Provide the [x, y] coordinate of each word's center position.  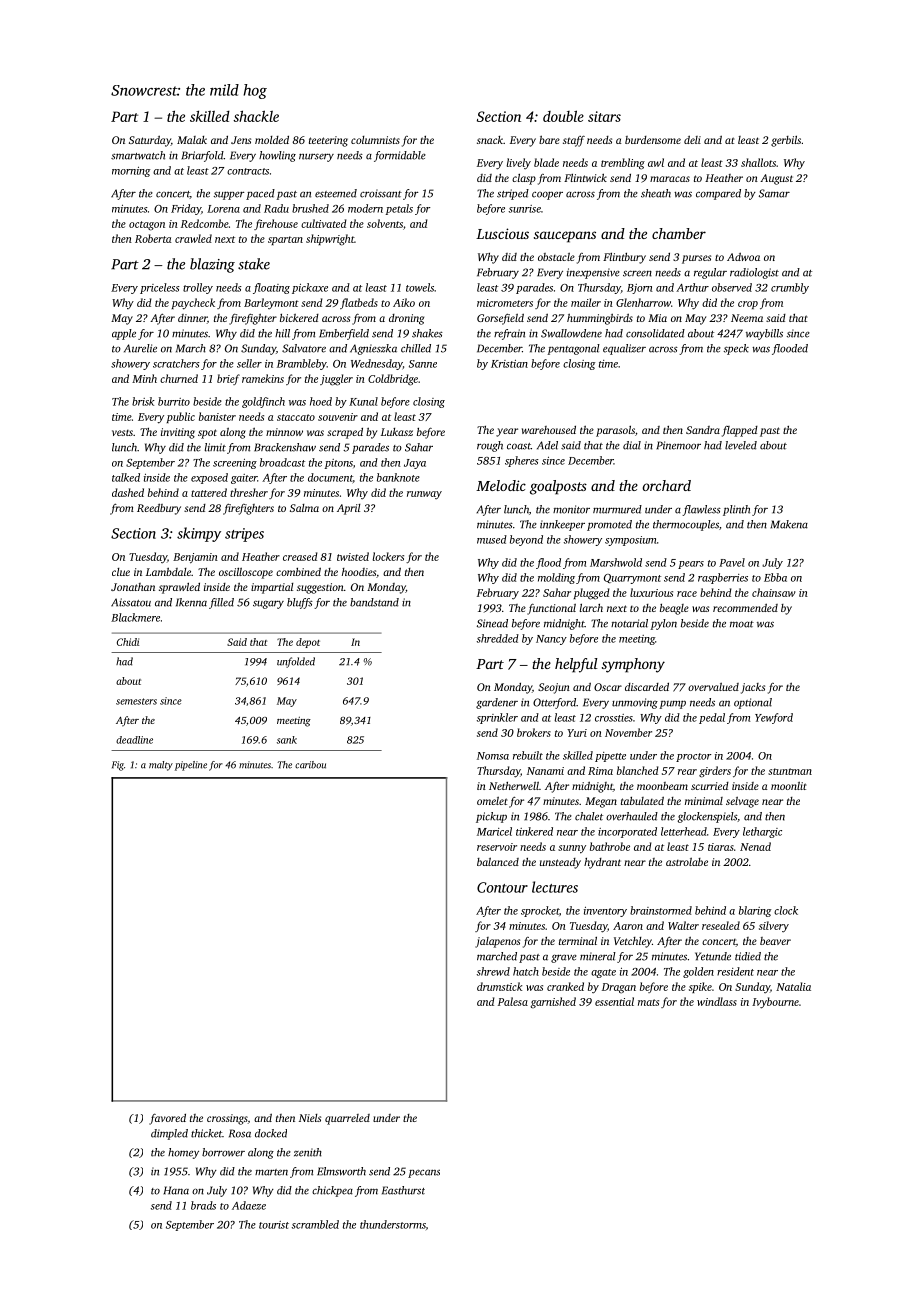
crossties [614, 718]
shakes [427, 333]
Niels [310, 1118]
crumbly [790, 288]
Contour [502, 887]
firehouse [276, 224]
